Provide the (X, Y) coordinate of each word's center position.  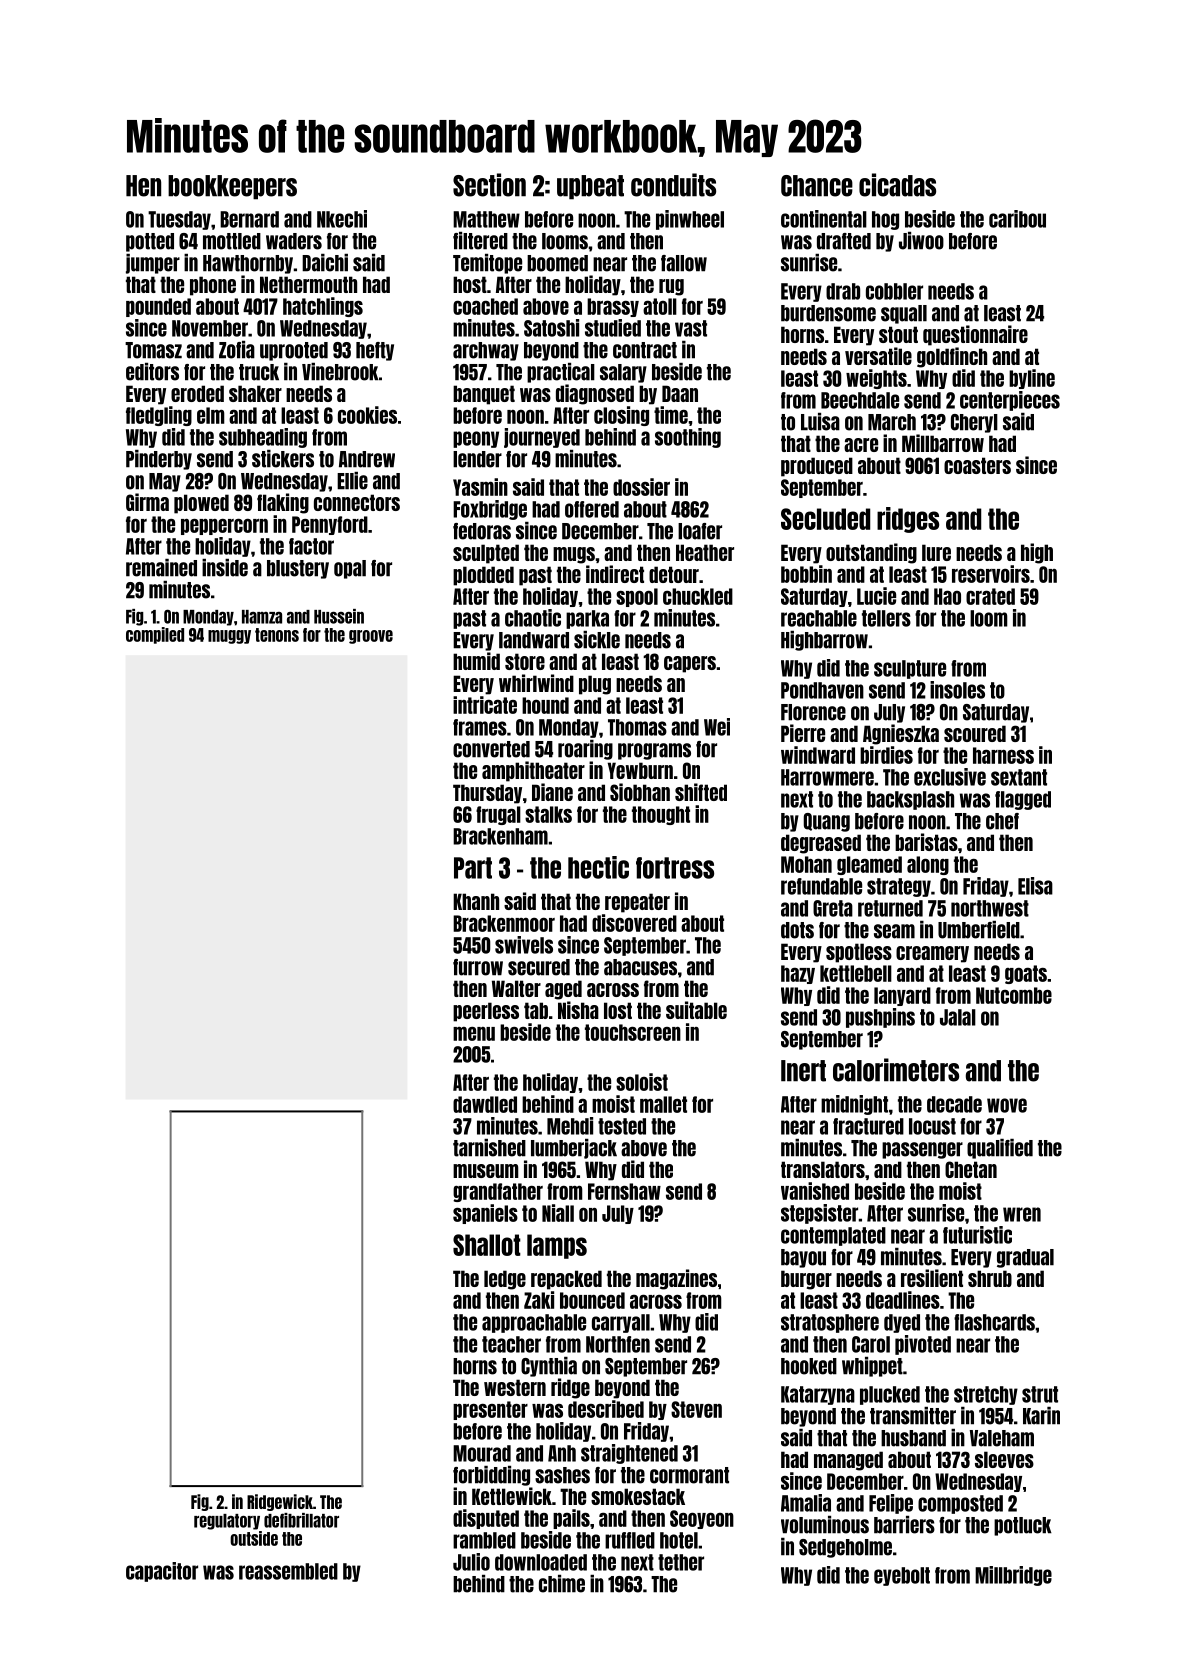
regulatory (227, 1522)
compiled (155, 635)
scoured (975, 733)
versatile (878, 356)
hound (545, 705)
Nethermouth (308, 284)
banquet (484, 395)
